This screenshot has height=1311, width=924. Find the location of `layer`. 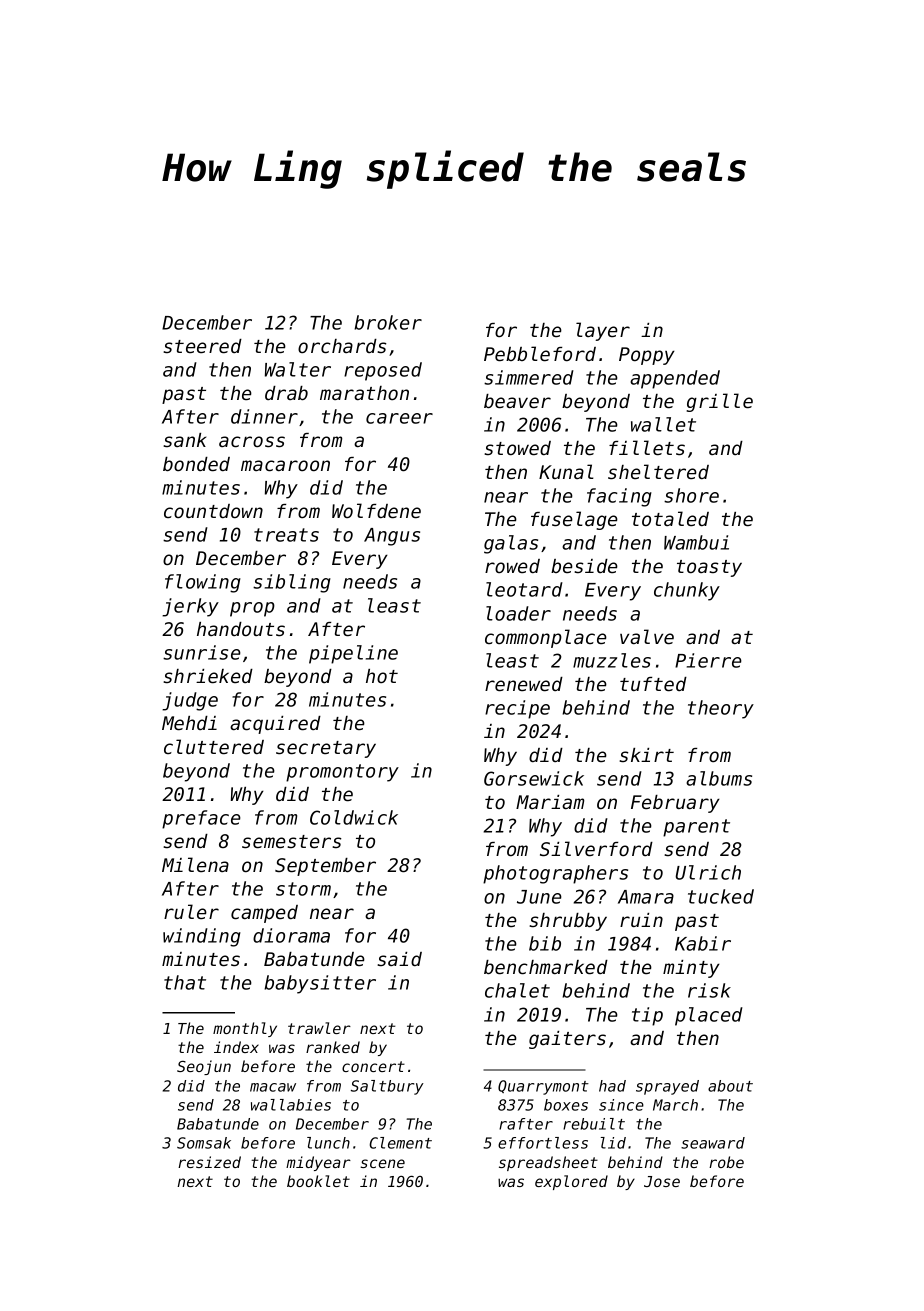

layer is located at coordinates (603, 331).
